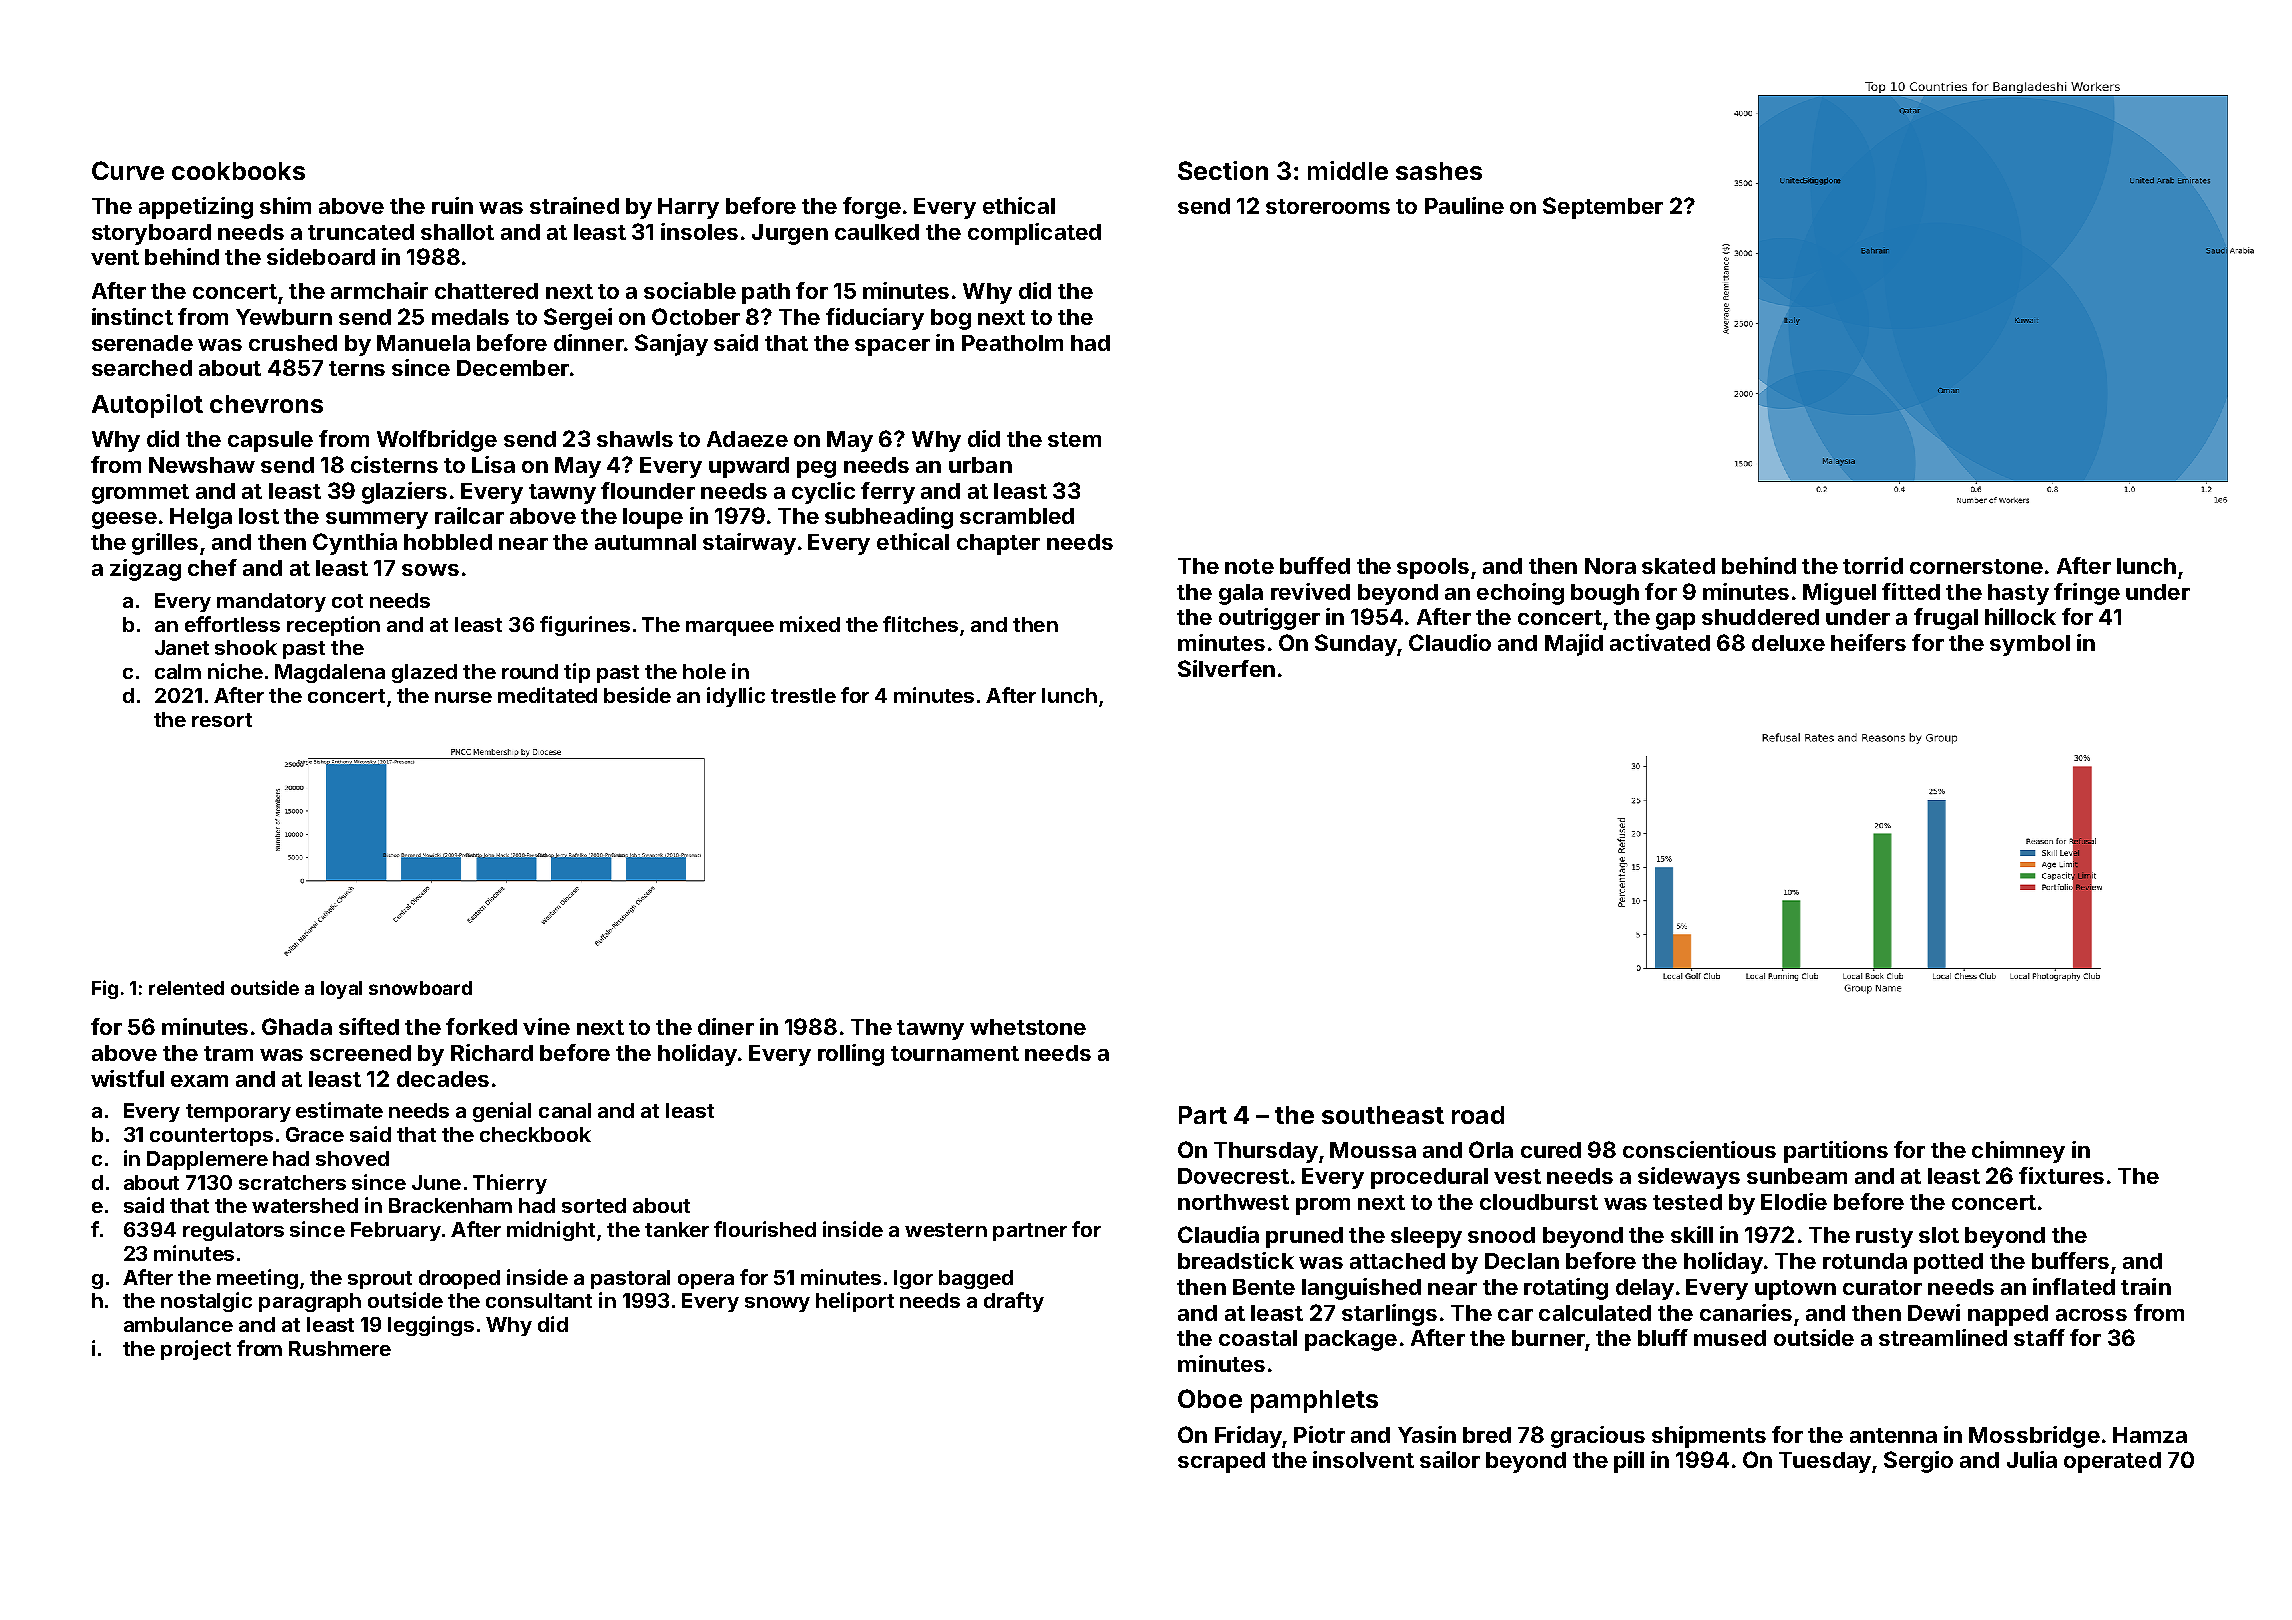 The width and height of the screenshot is (2292, 1620). Describe the element at coordinates (1464, 205) in the screenshot. I see `Pauline` at that location.
